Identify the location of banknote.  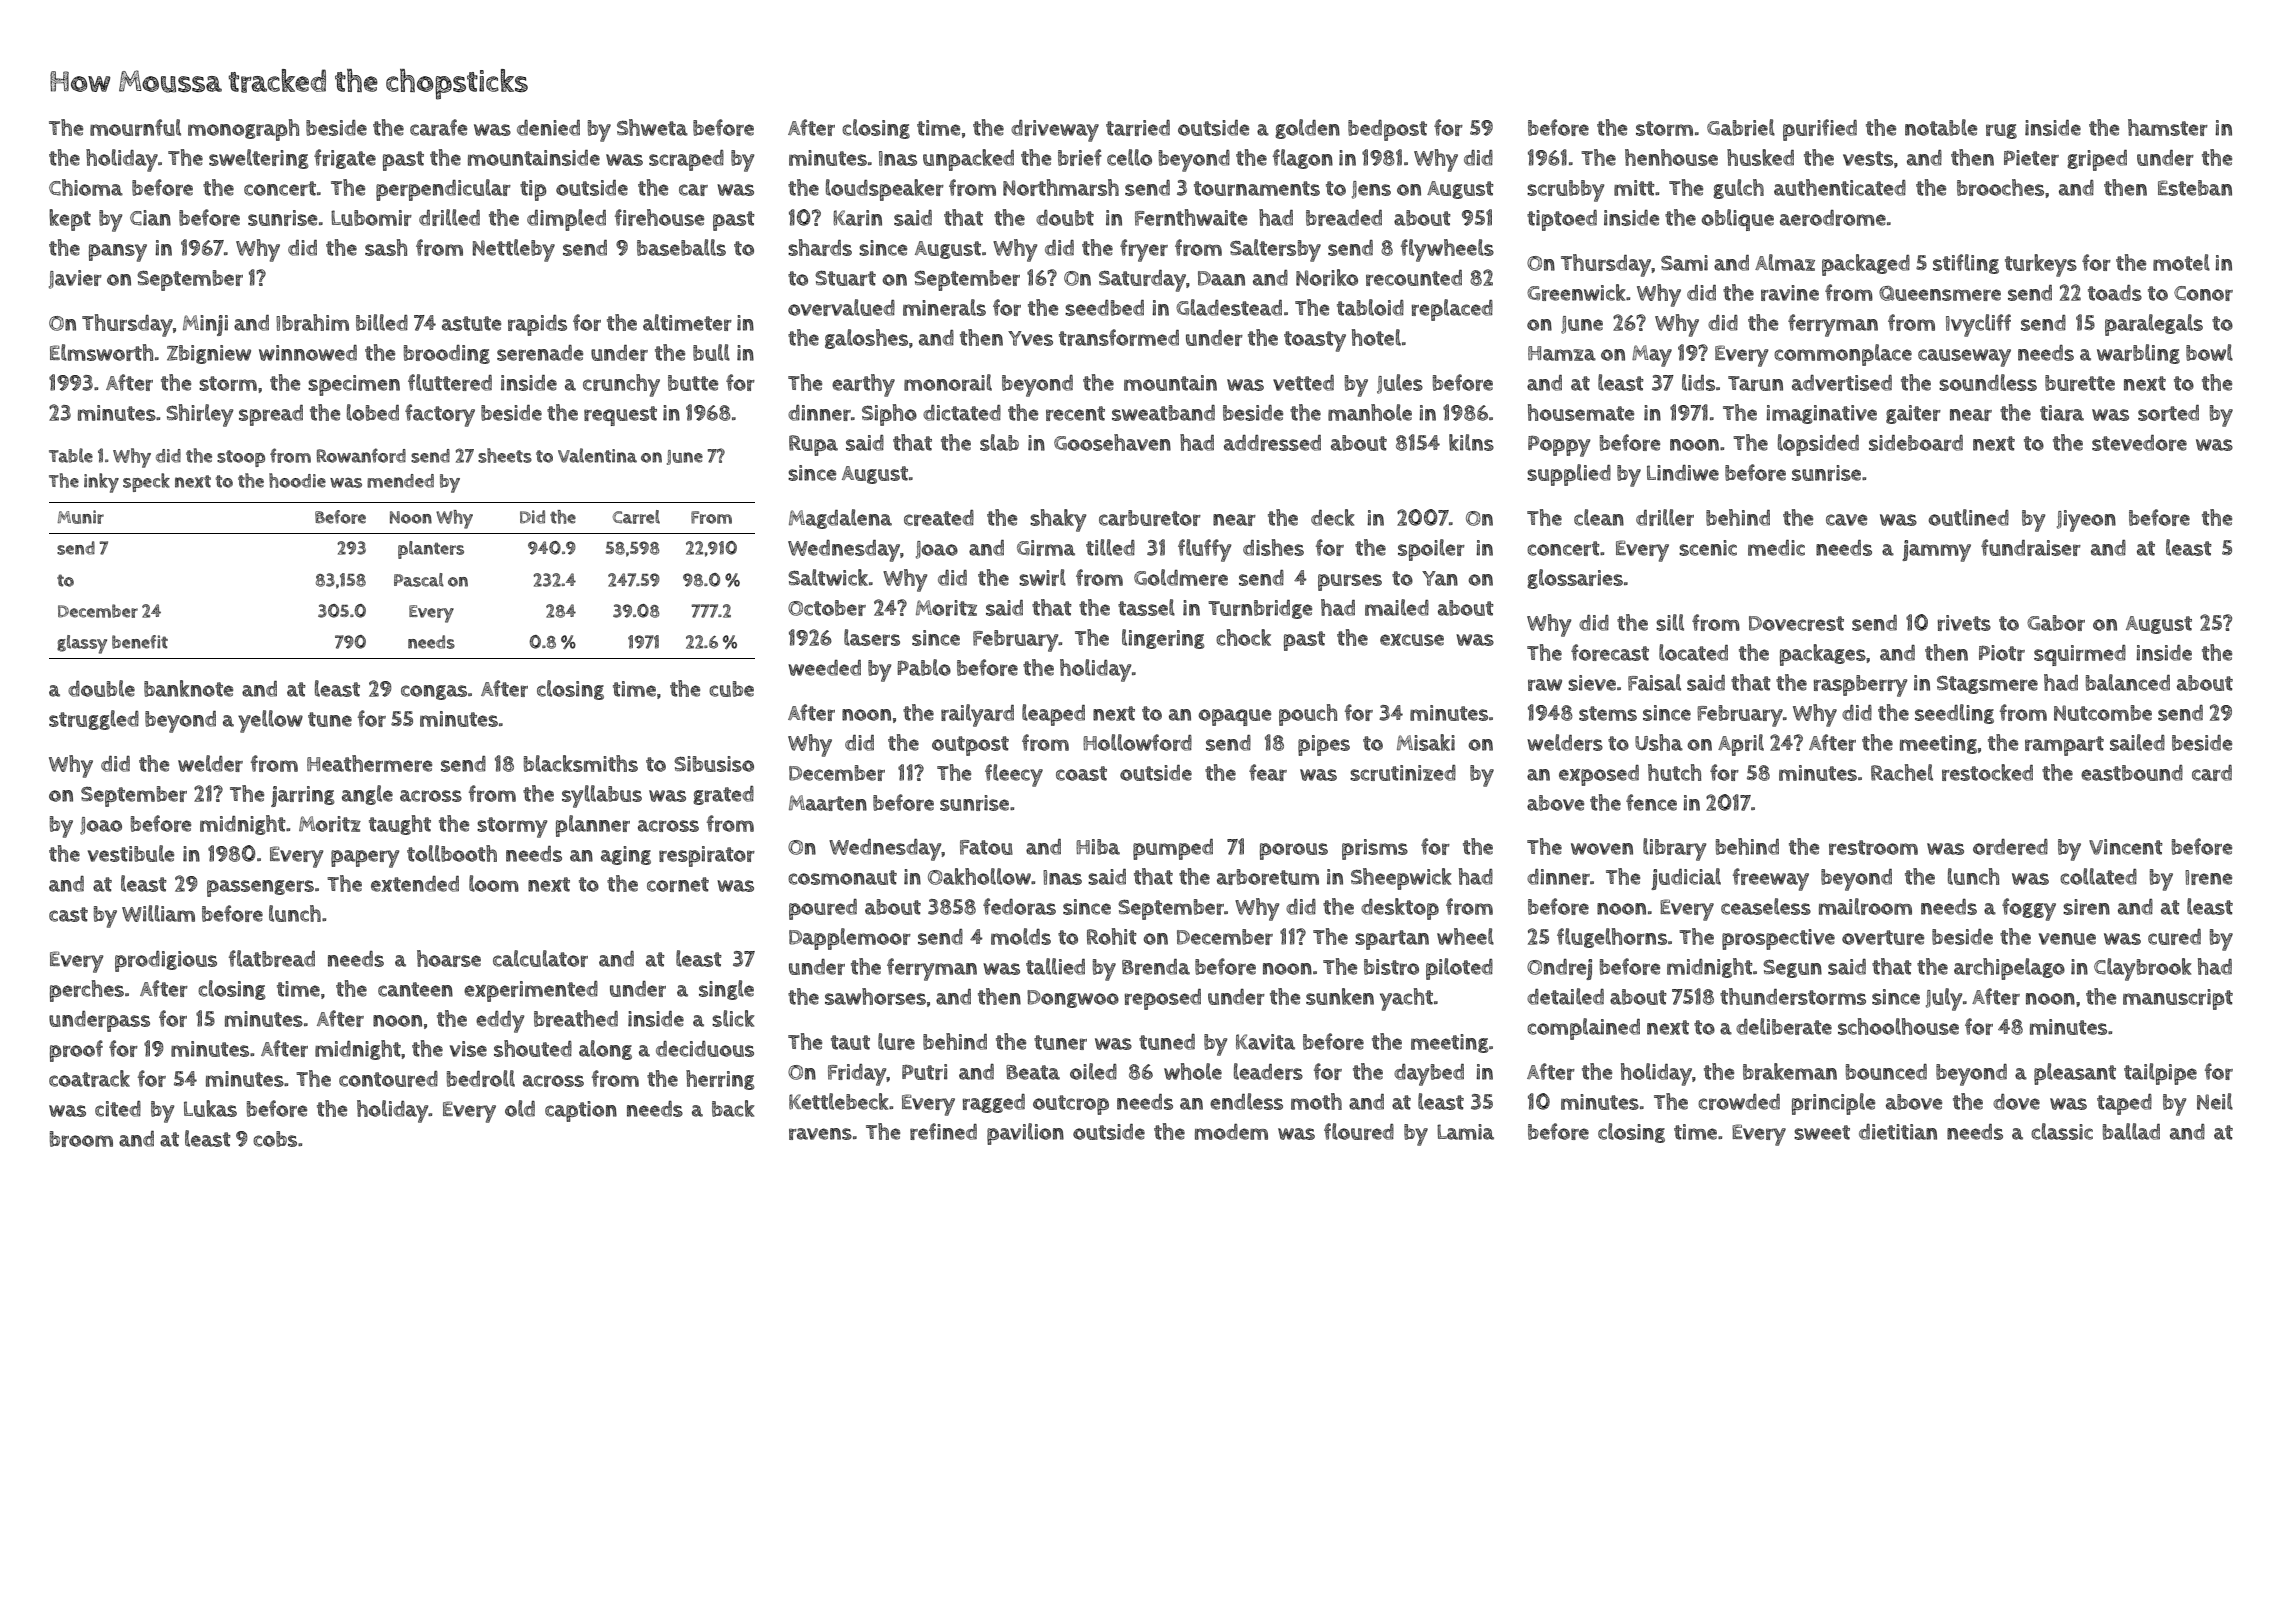
(188, 688).
